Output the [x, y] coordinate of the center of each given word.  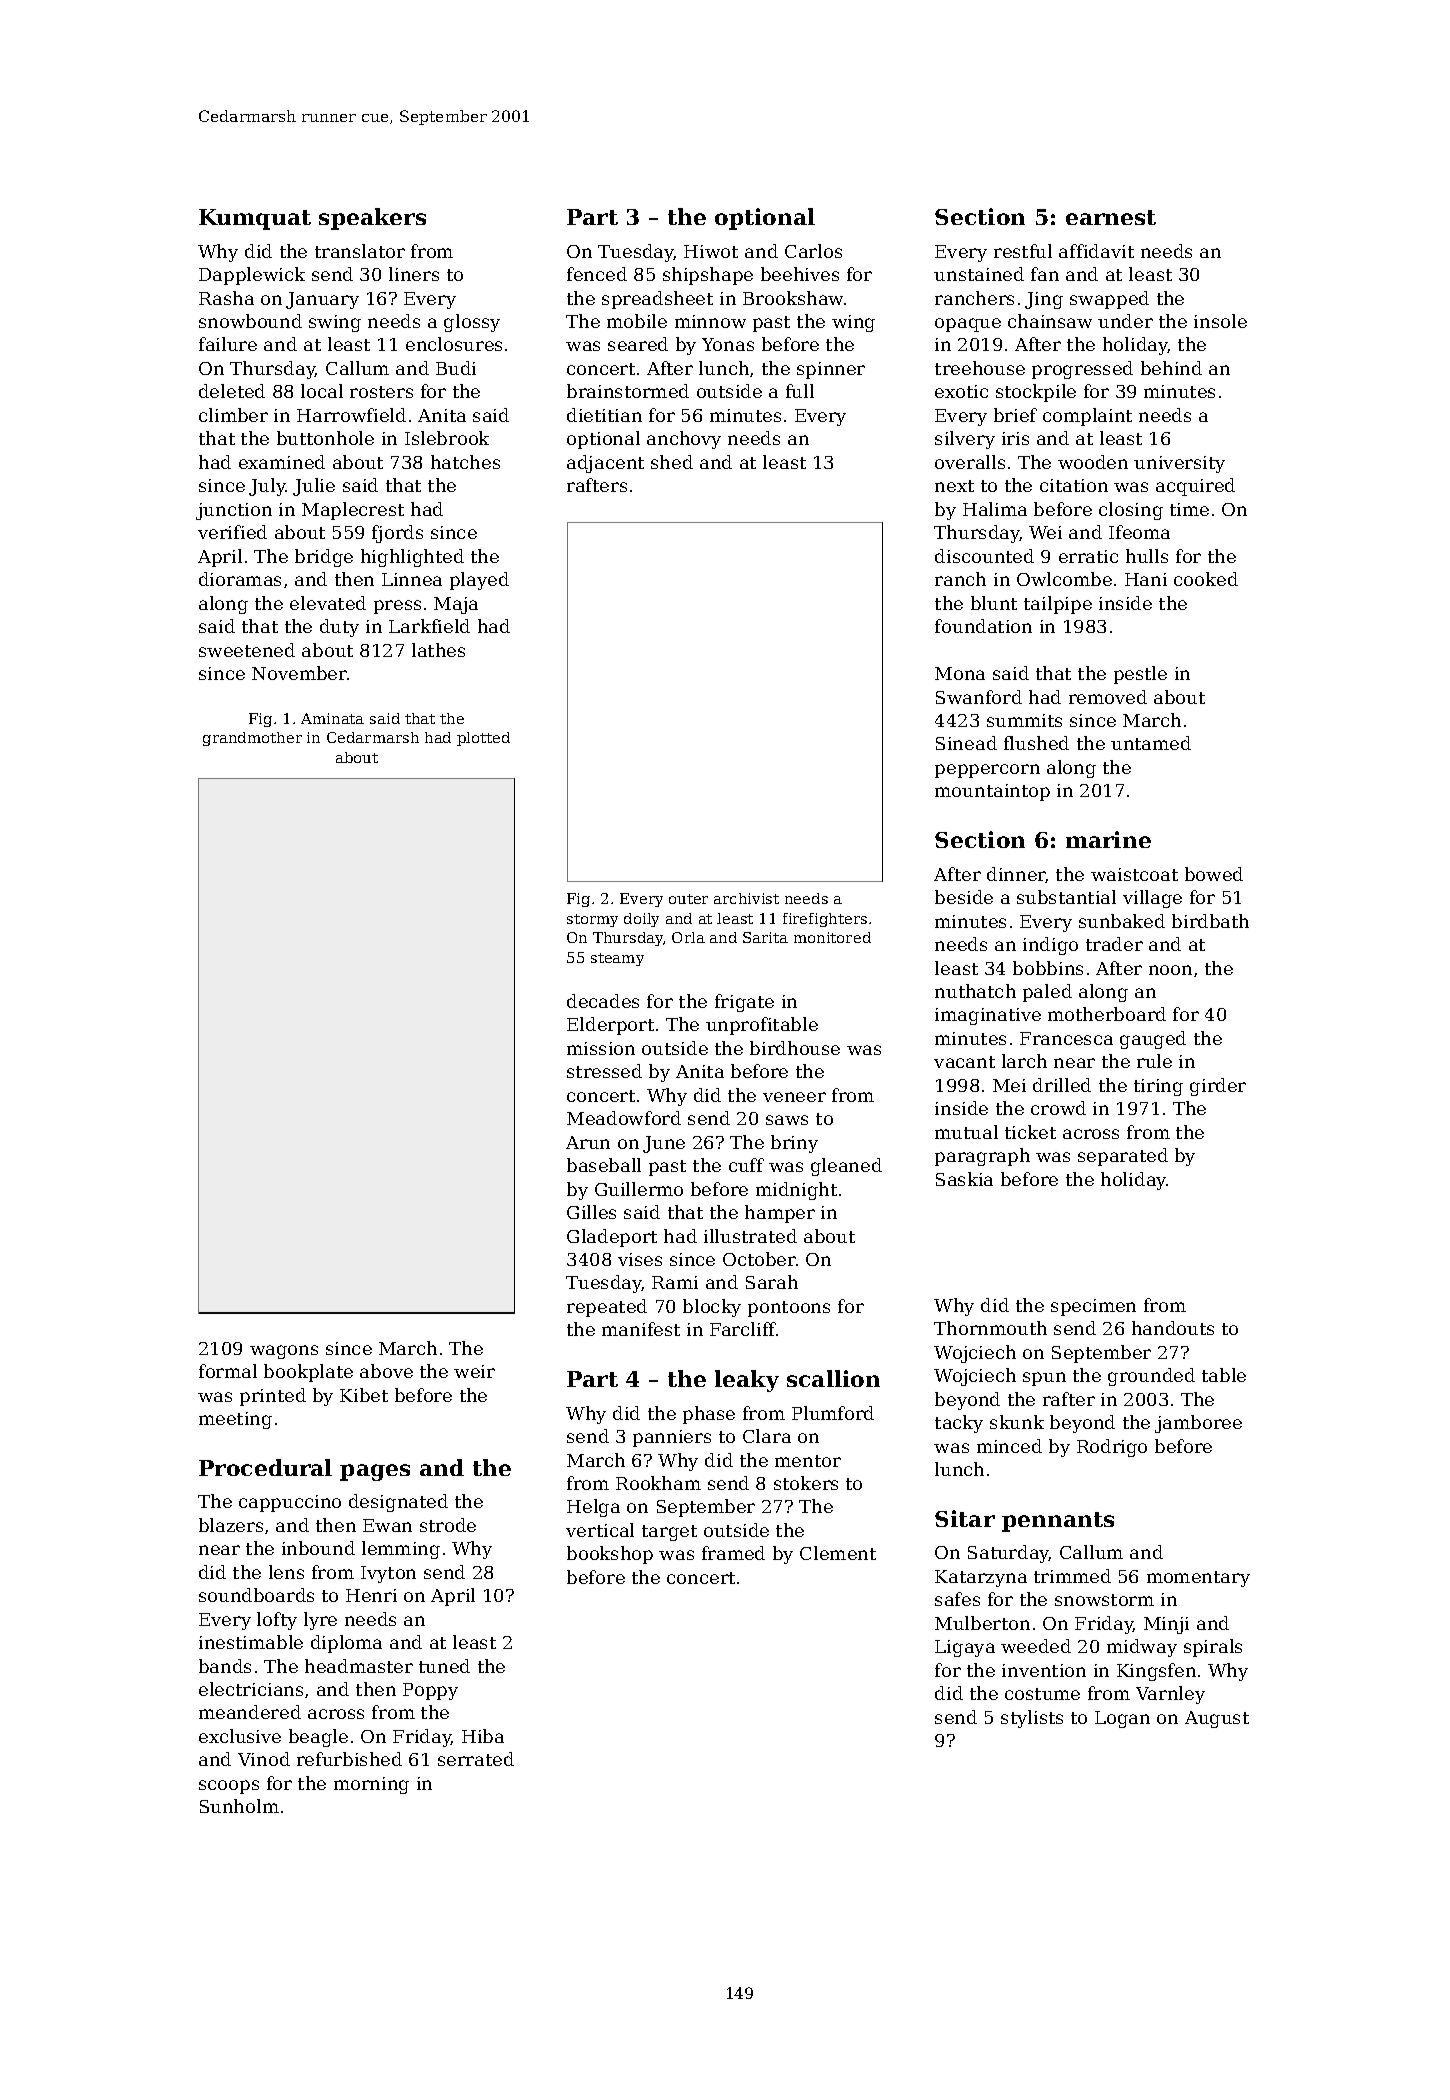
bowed [1214, 874]
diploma [346, 1644]
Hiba [483, 1736]
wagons [284, 1352]
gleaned [846, 1167]
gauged [1153, 1040]
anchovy [684, 440]
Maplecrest [353, 511]
